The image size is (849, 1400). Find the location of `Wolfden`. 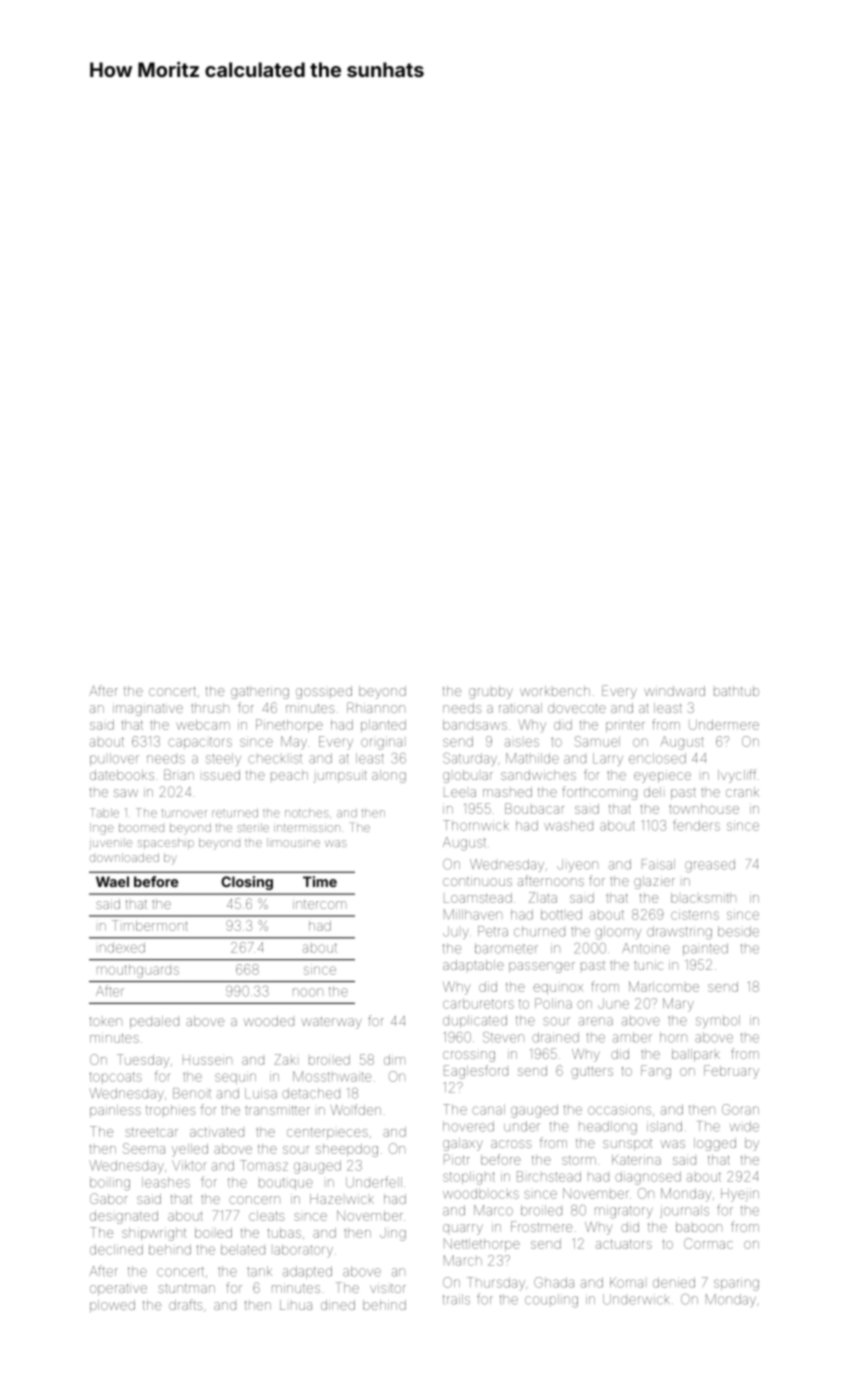

Wolfden is located at coordinates (355, 1109).
